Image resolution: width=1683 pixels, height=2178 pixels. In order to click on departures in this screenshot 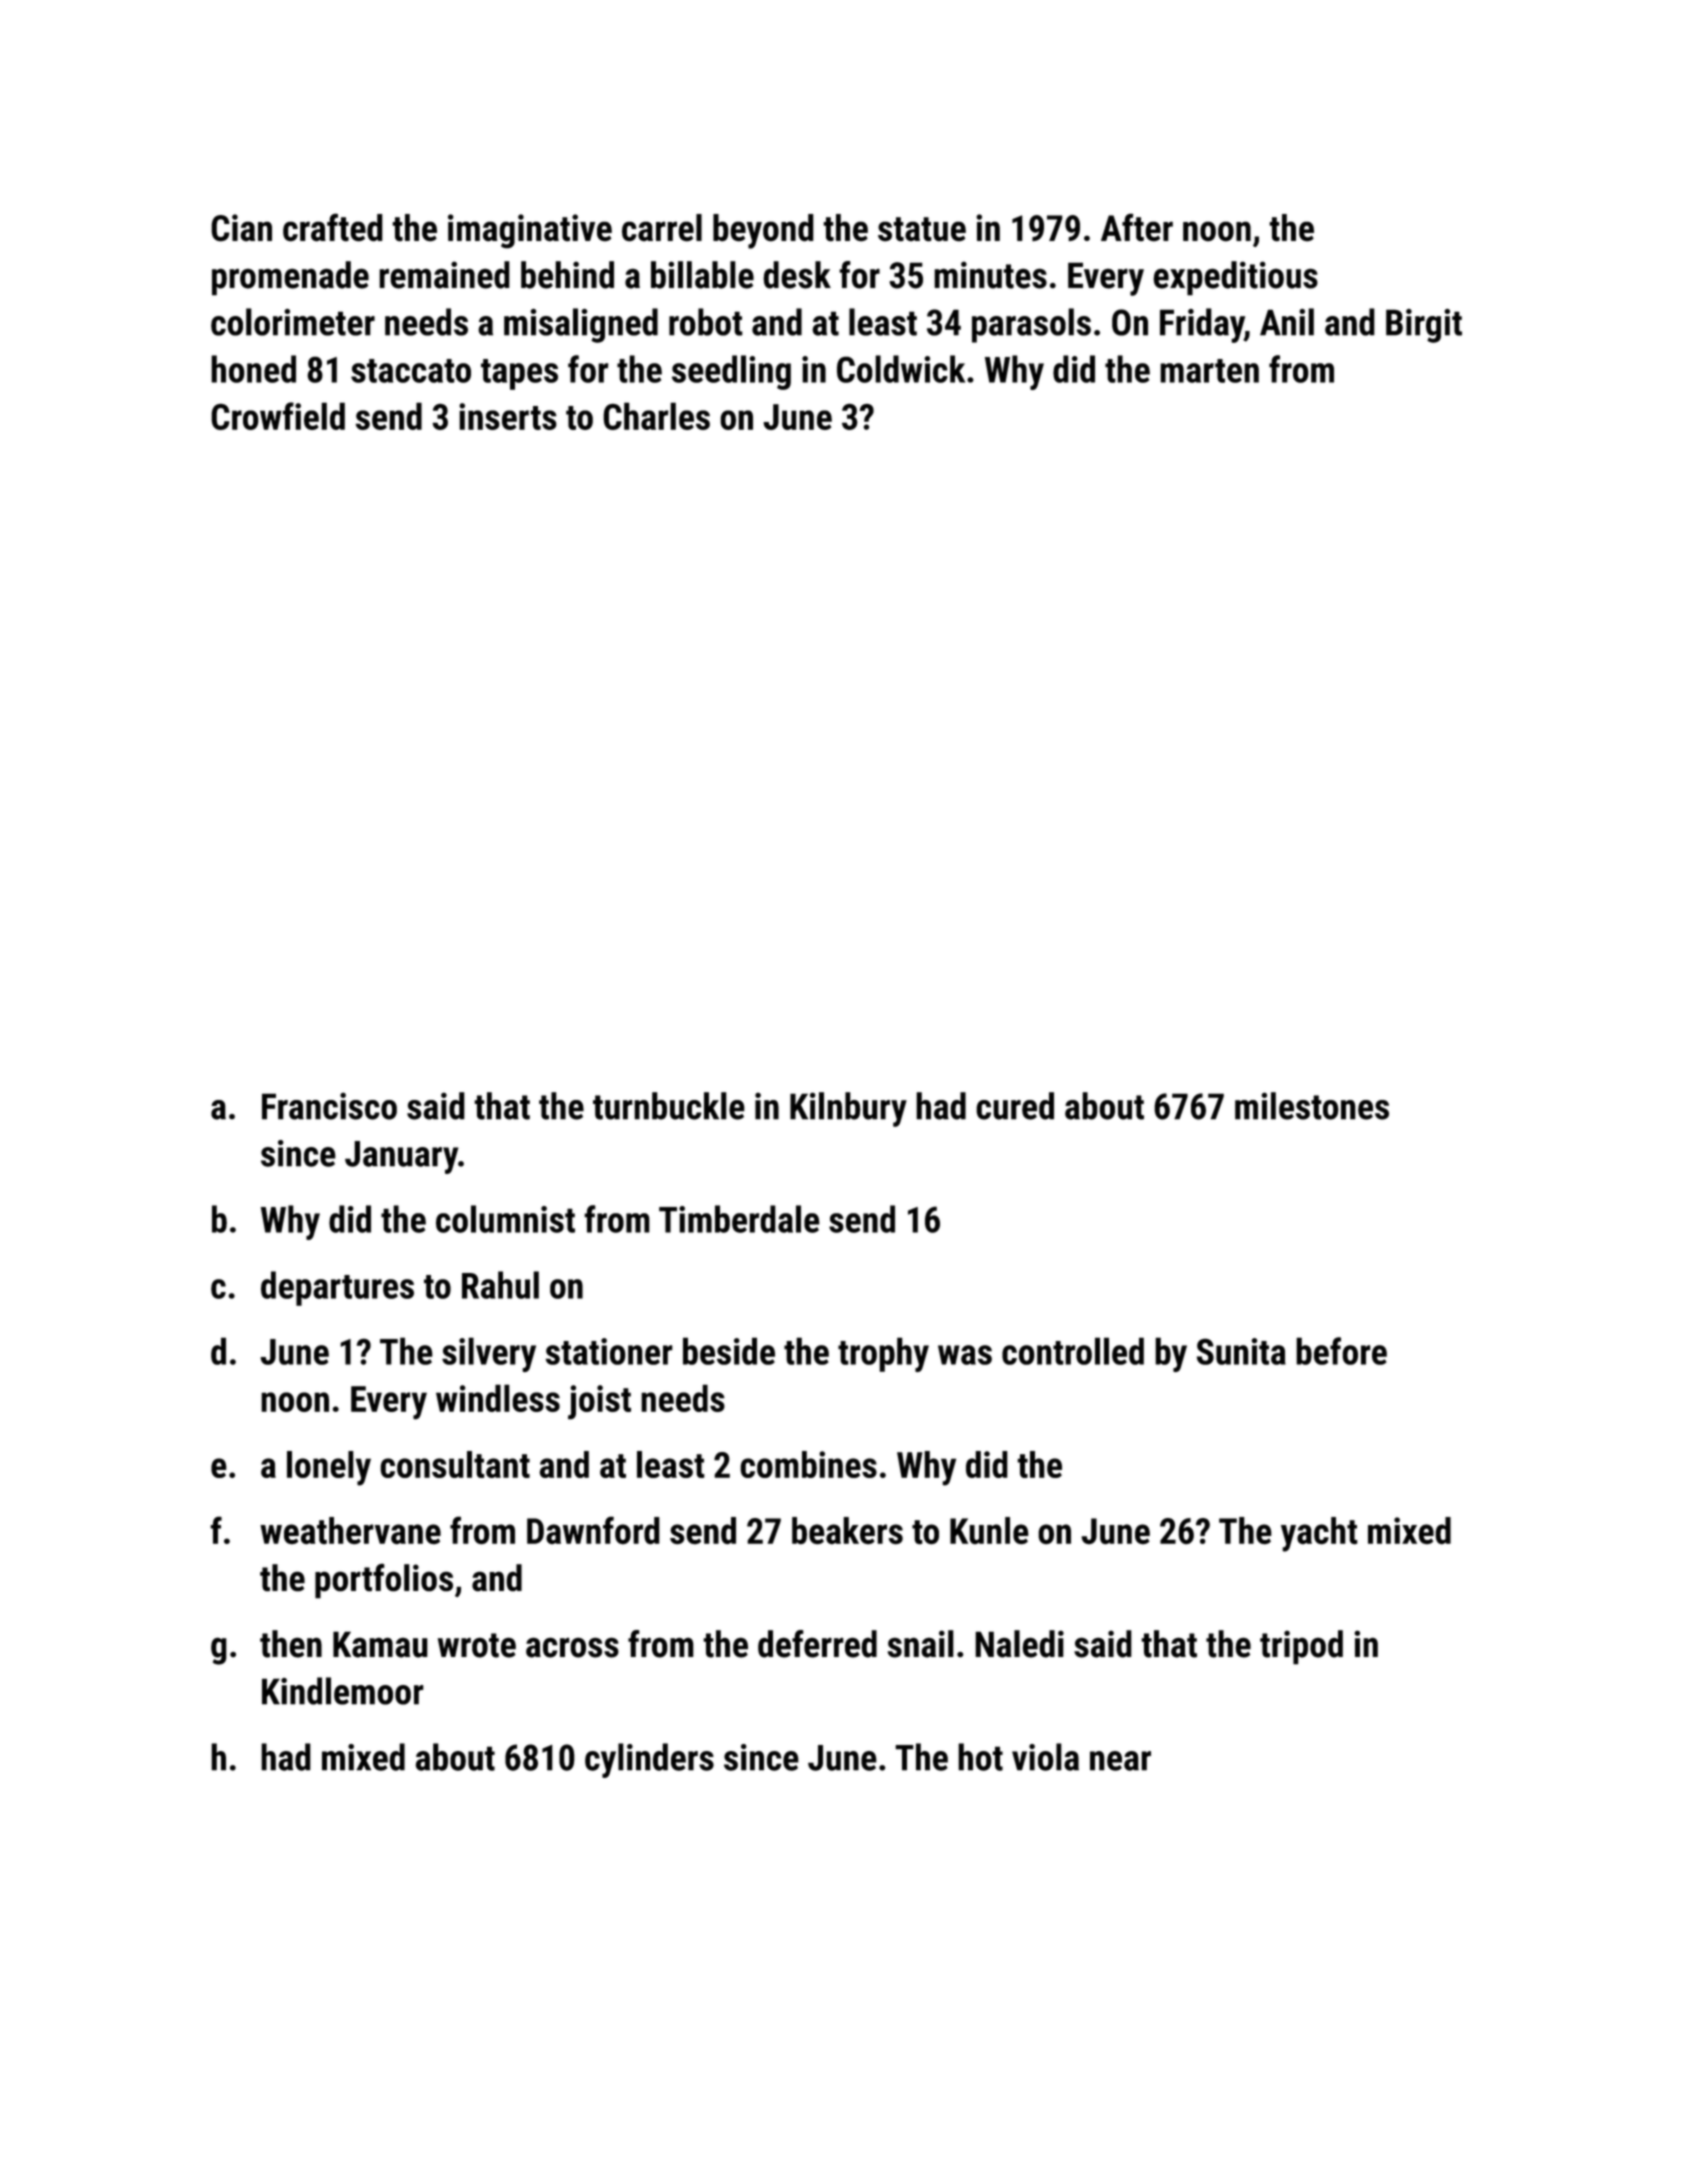, I will do `click(337, 1288)`.
